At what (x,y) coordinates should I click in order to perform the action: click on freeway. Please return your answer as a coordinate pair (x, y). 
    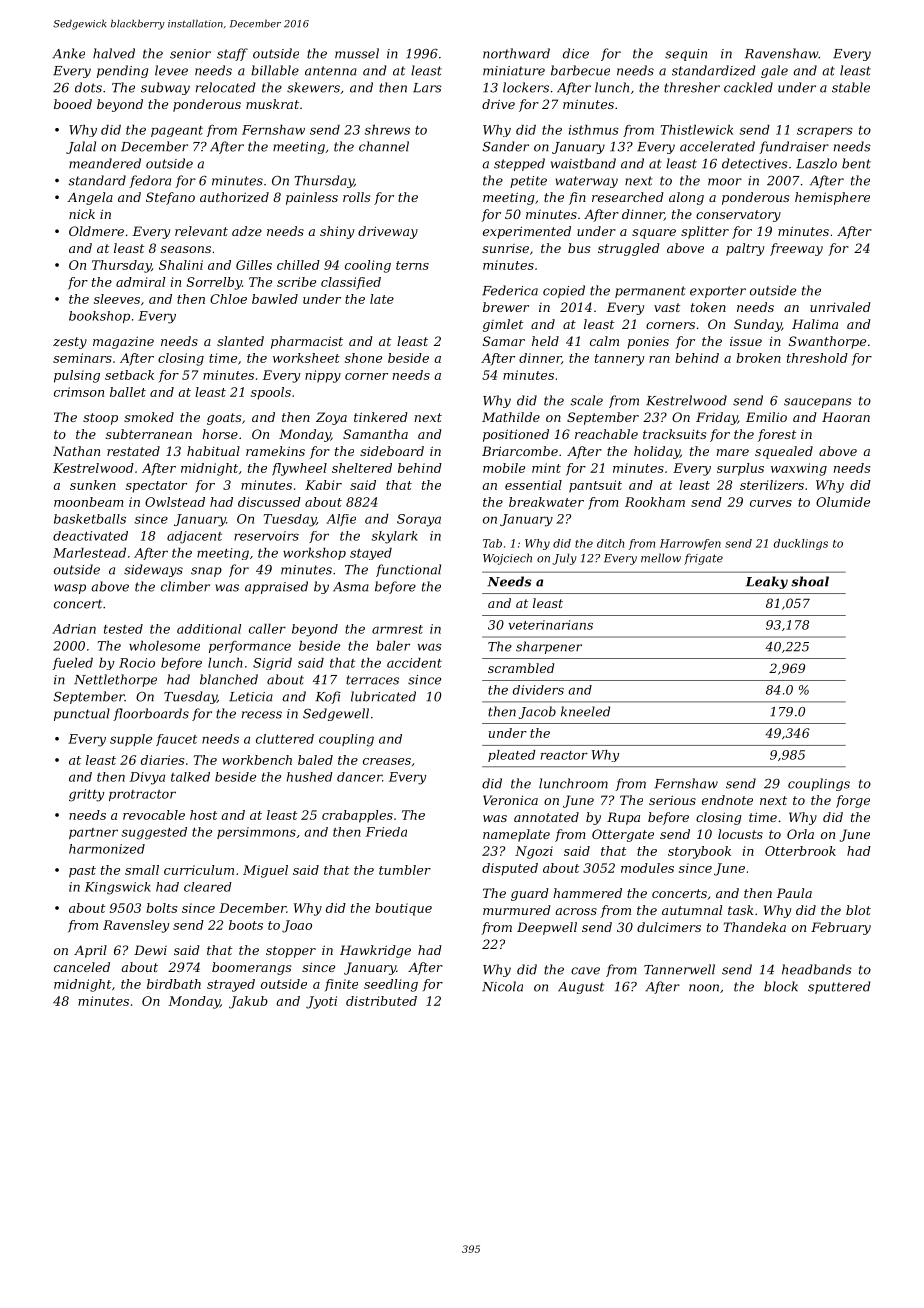
    Looking at the image, I should click on (796, 249).
